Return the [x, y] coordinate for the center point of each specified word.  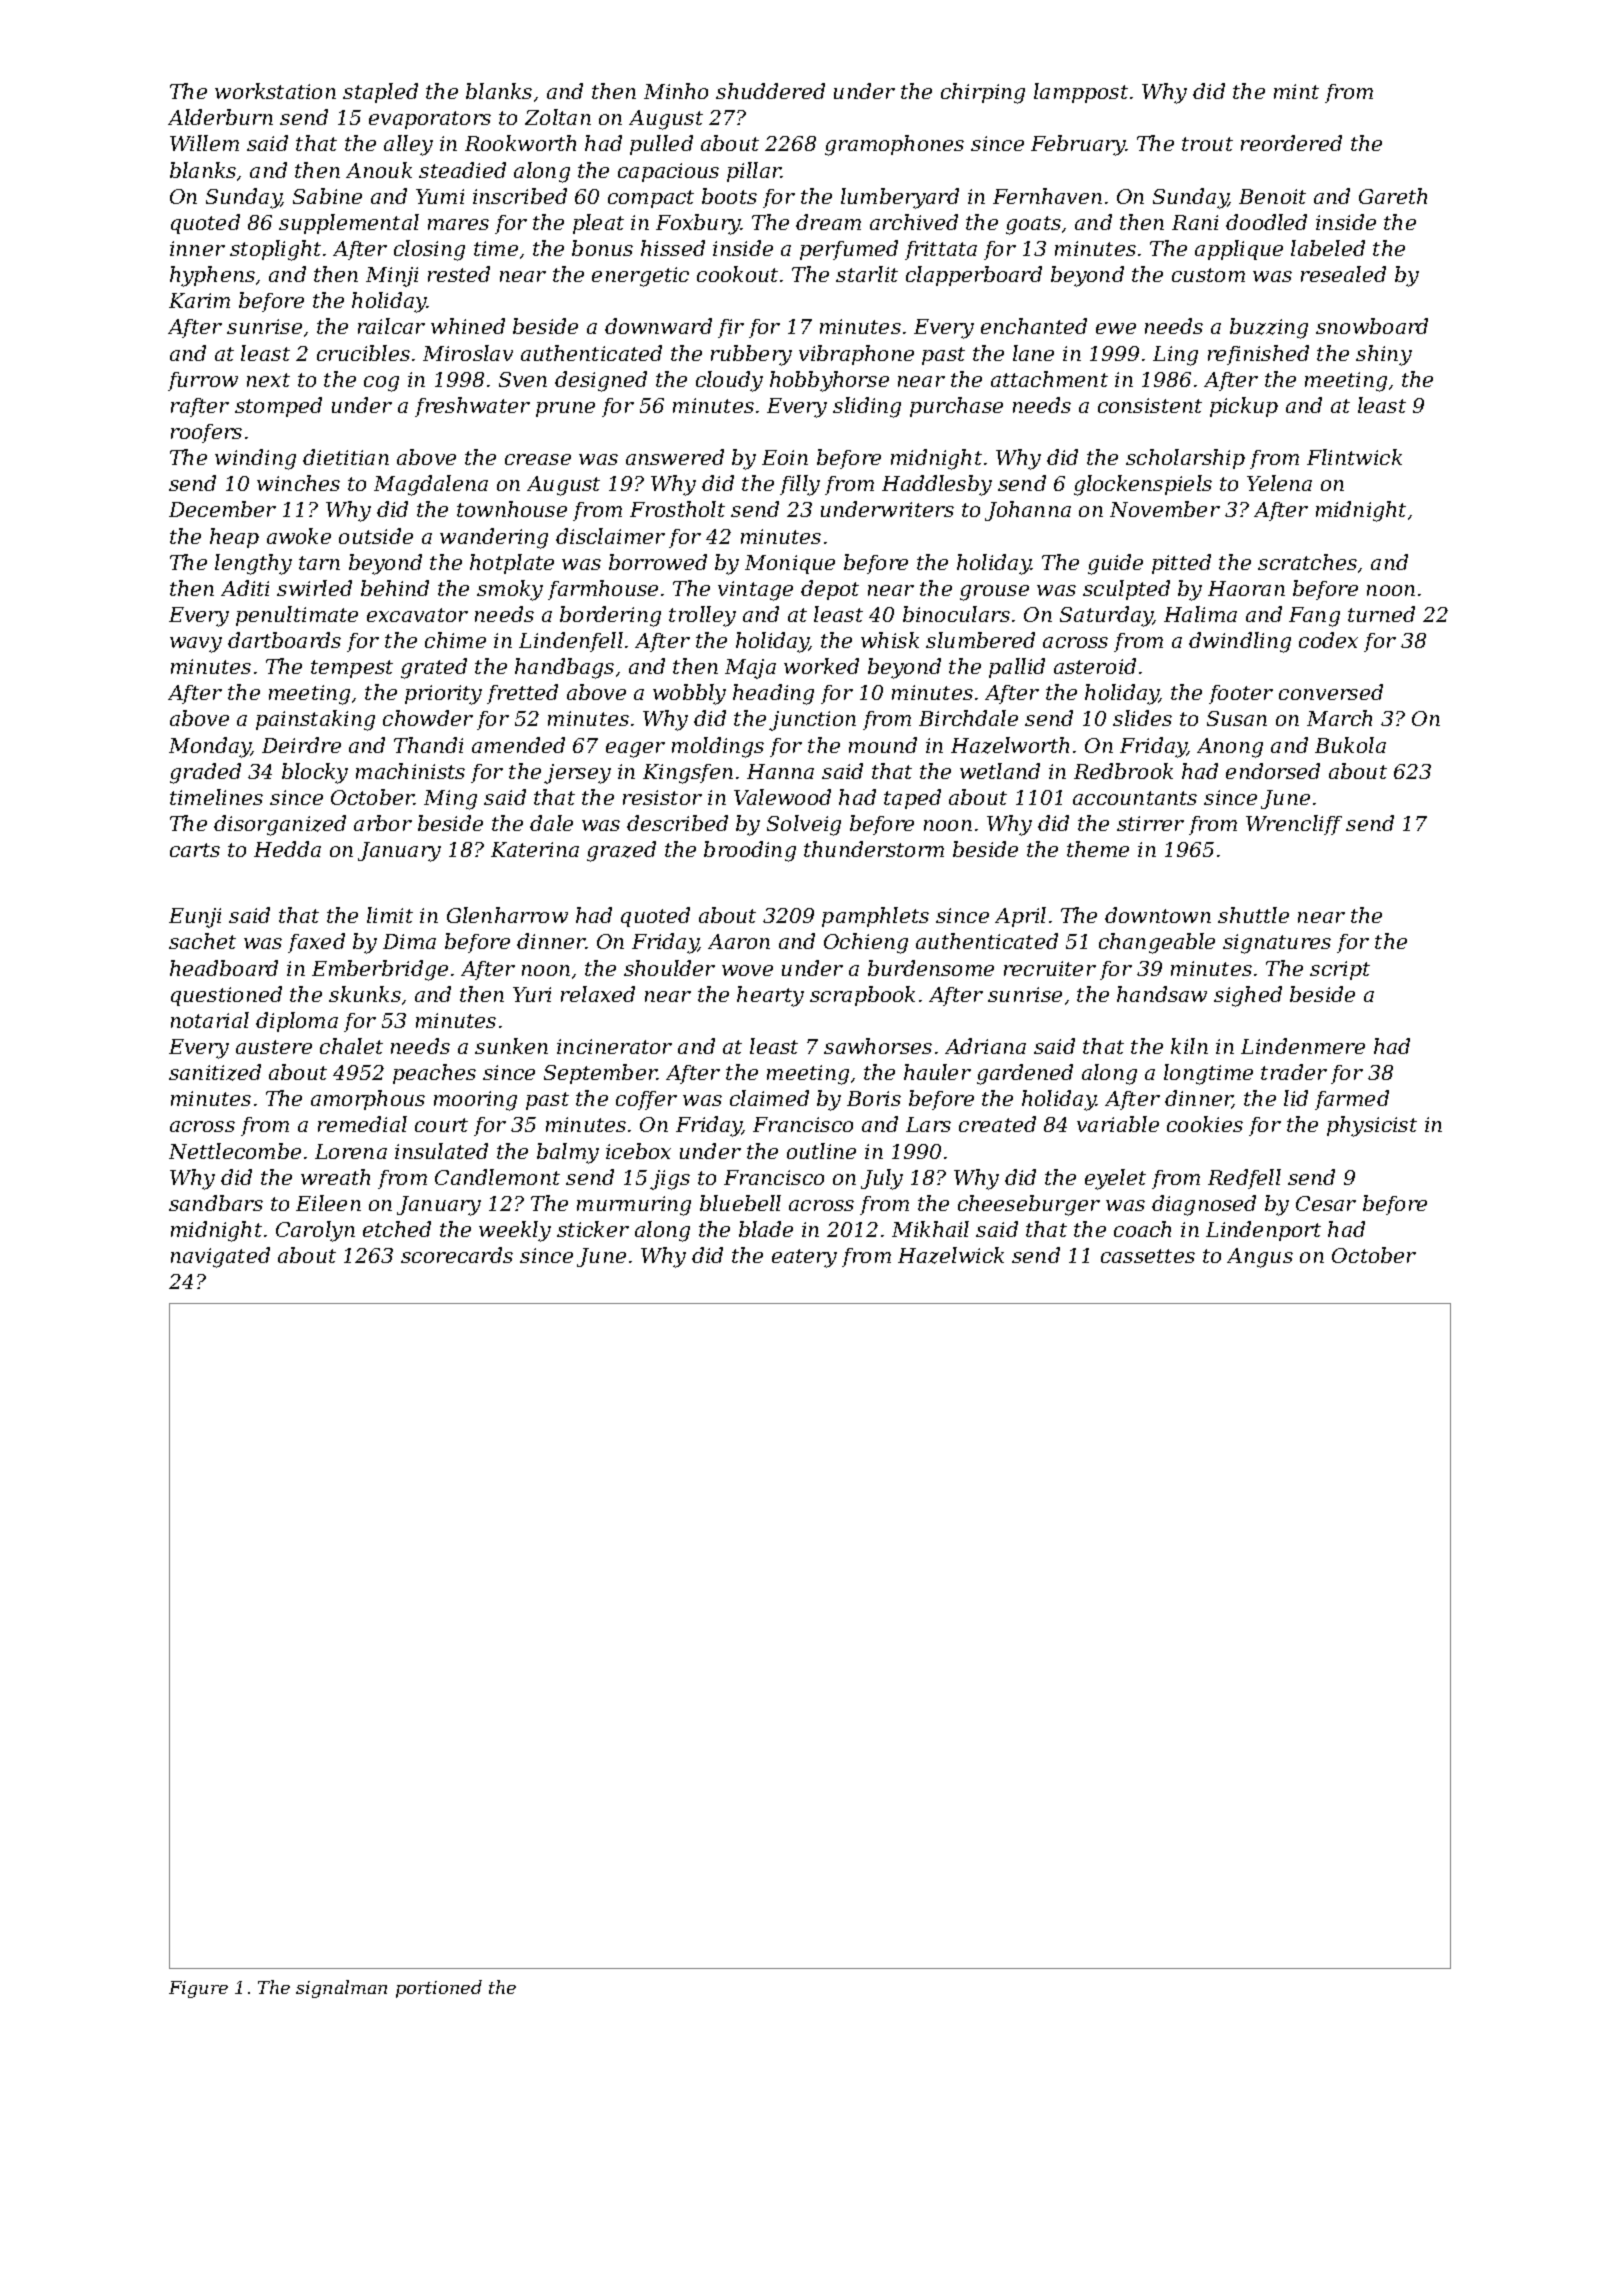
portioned [439, 1989]
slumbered [980, 640]
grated [434, 668]
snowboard [1372, 326]
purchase [956, 407]
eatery [804, 1258]
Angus [1260, 1258]
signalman [341, 1989]
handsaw [1162, 994]
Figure [198, 1989]
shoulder [669, 968]
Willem [204, 143]
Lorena [351, 1151]
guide [1115, 564]
